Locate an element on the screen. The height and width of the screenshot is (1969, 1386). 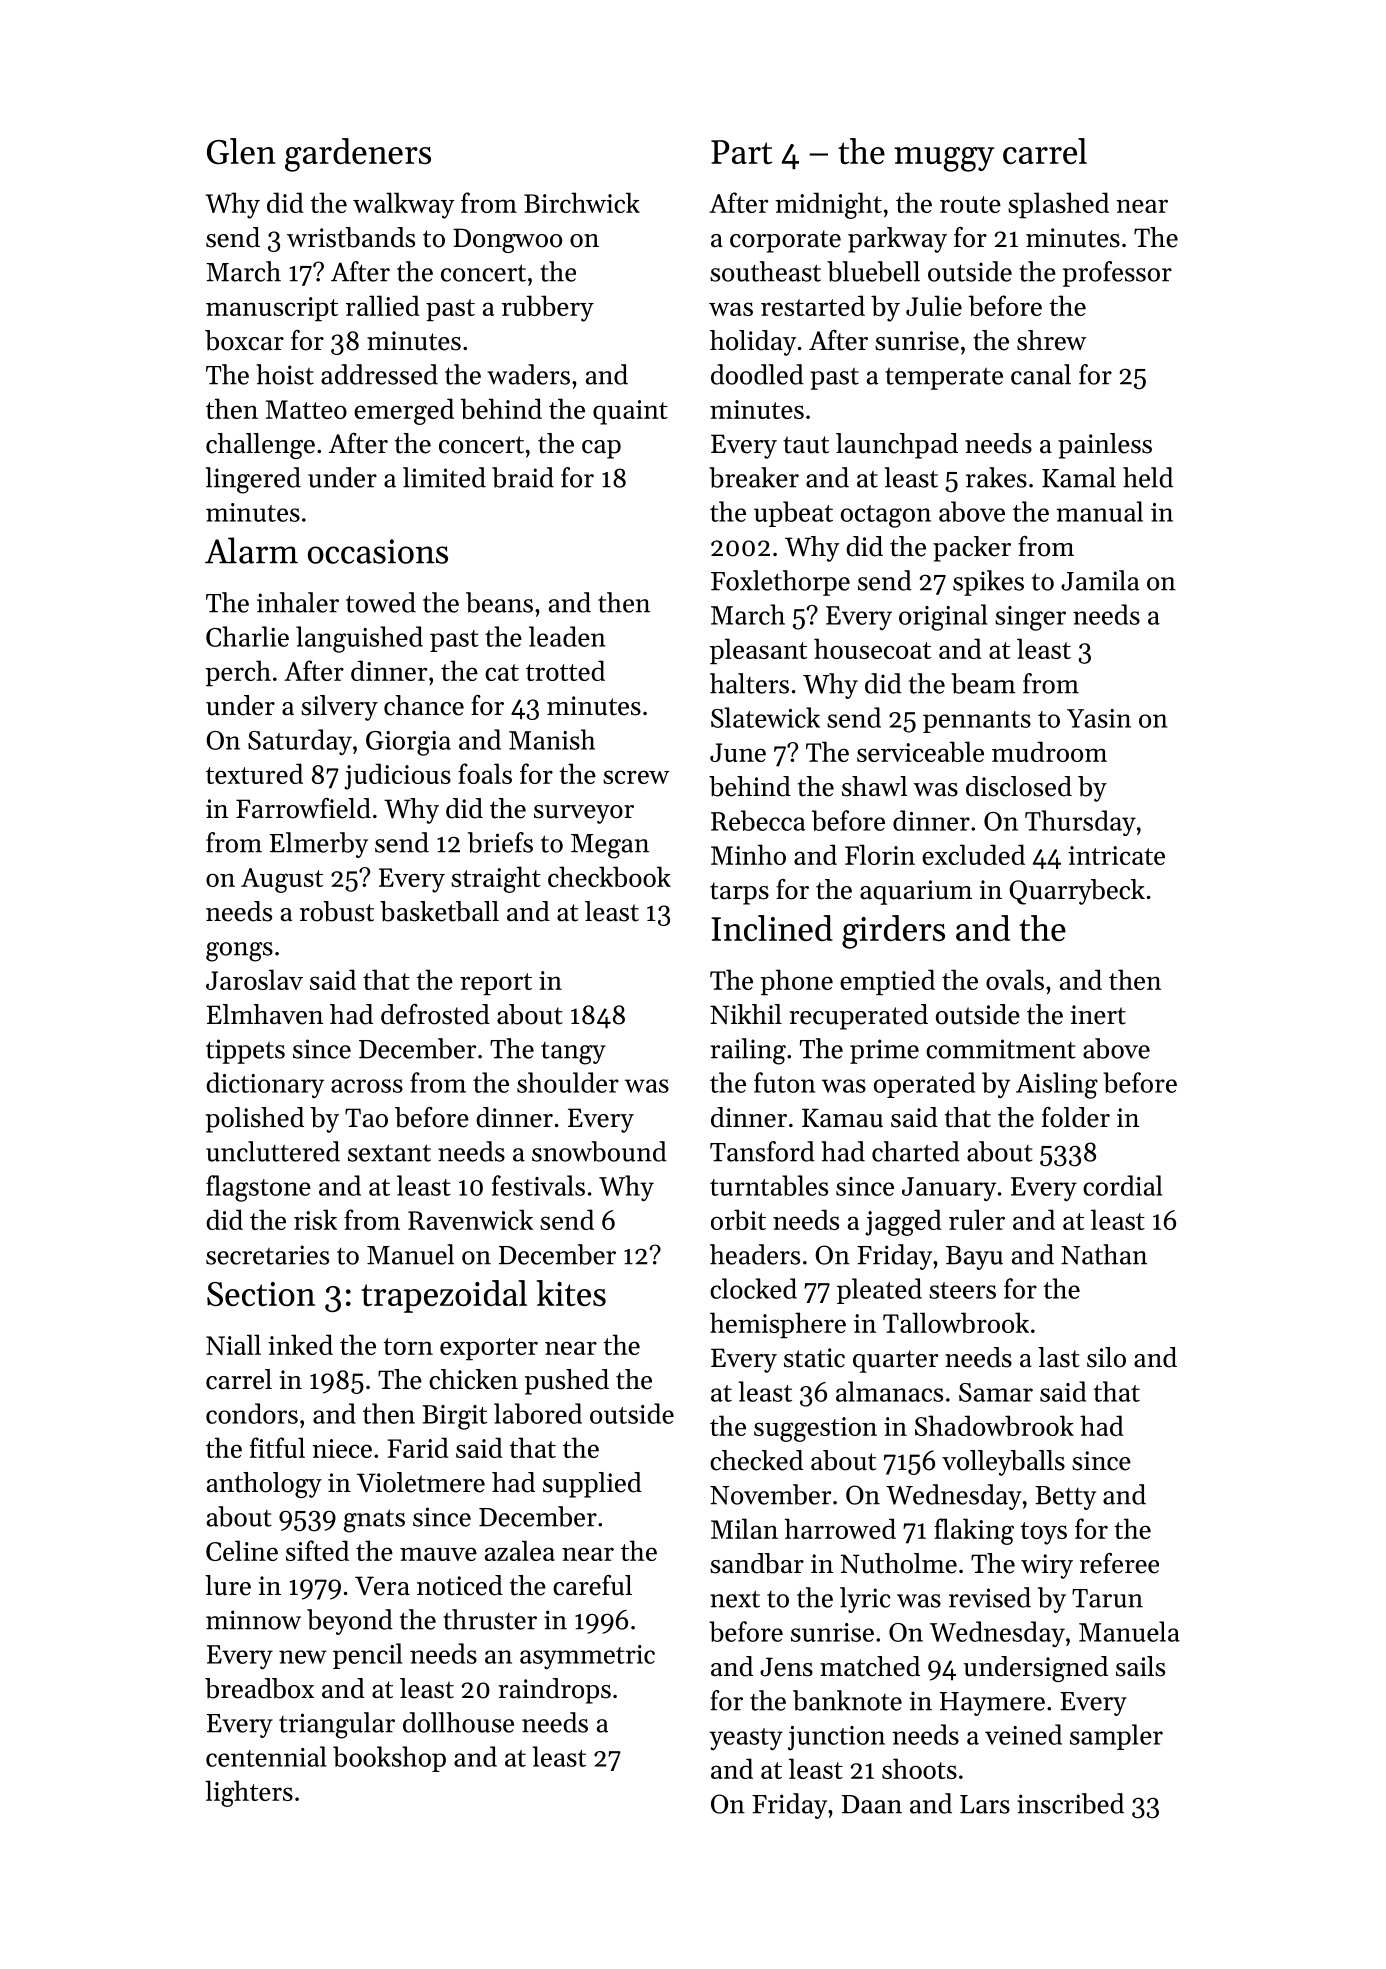
careful is located at coordinates (592, 1585).
